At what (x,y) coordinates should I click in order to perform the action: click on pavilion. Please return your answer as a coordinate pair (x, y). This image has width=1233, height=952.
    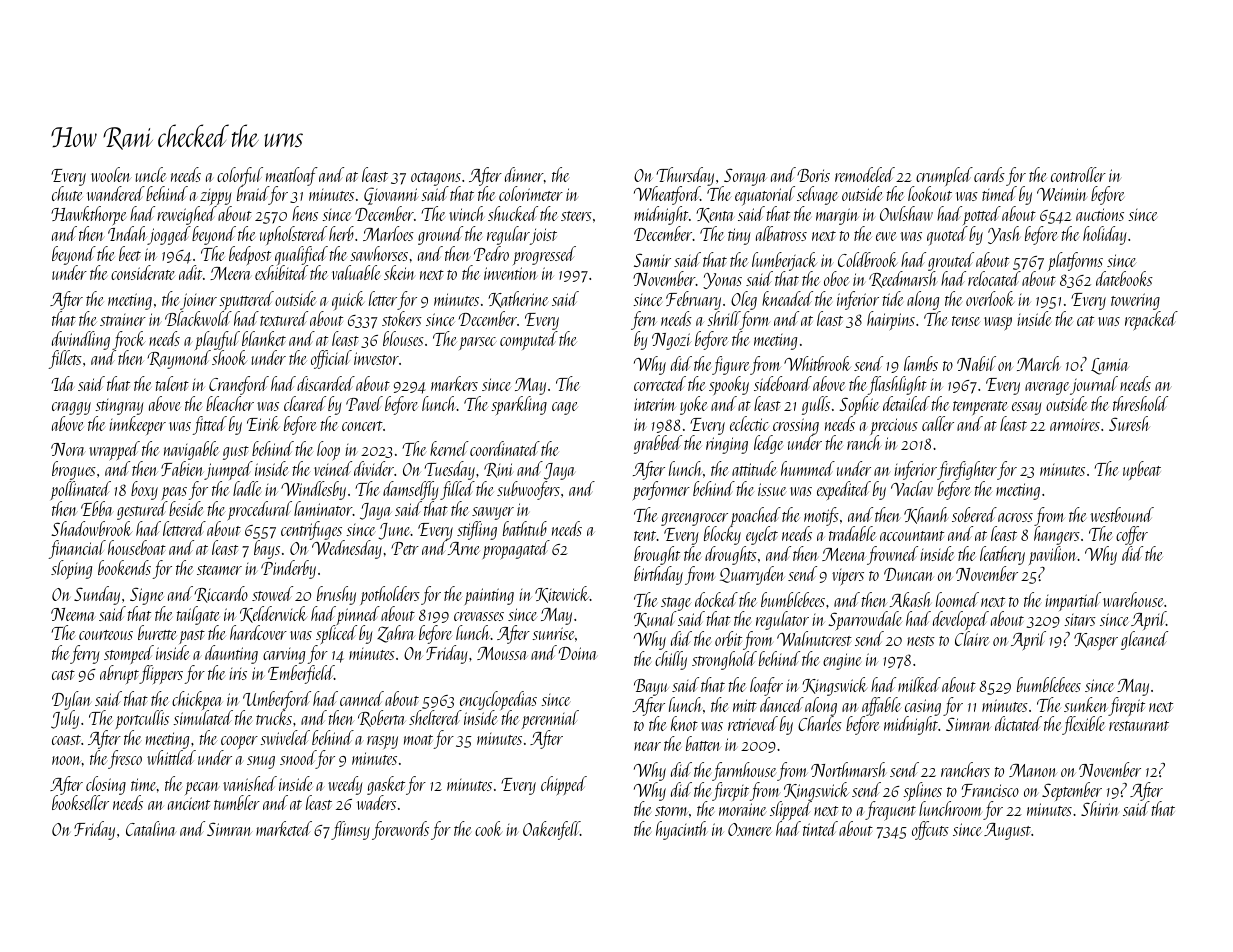
    Looking at the image, I should click on (1053, 555).
